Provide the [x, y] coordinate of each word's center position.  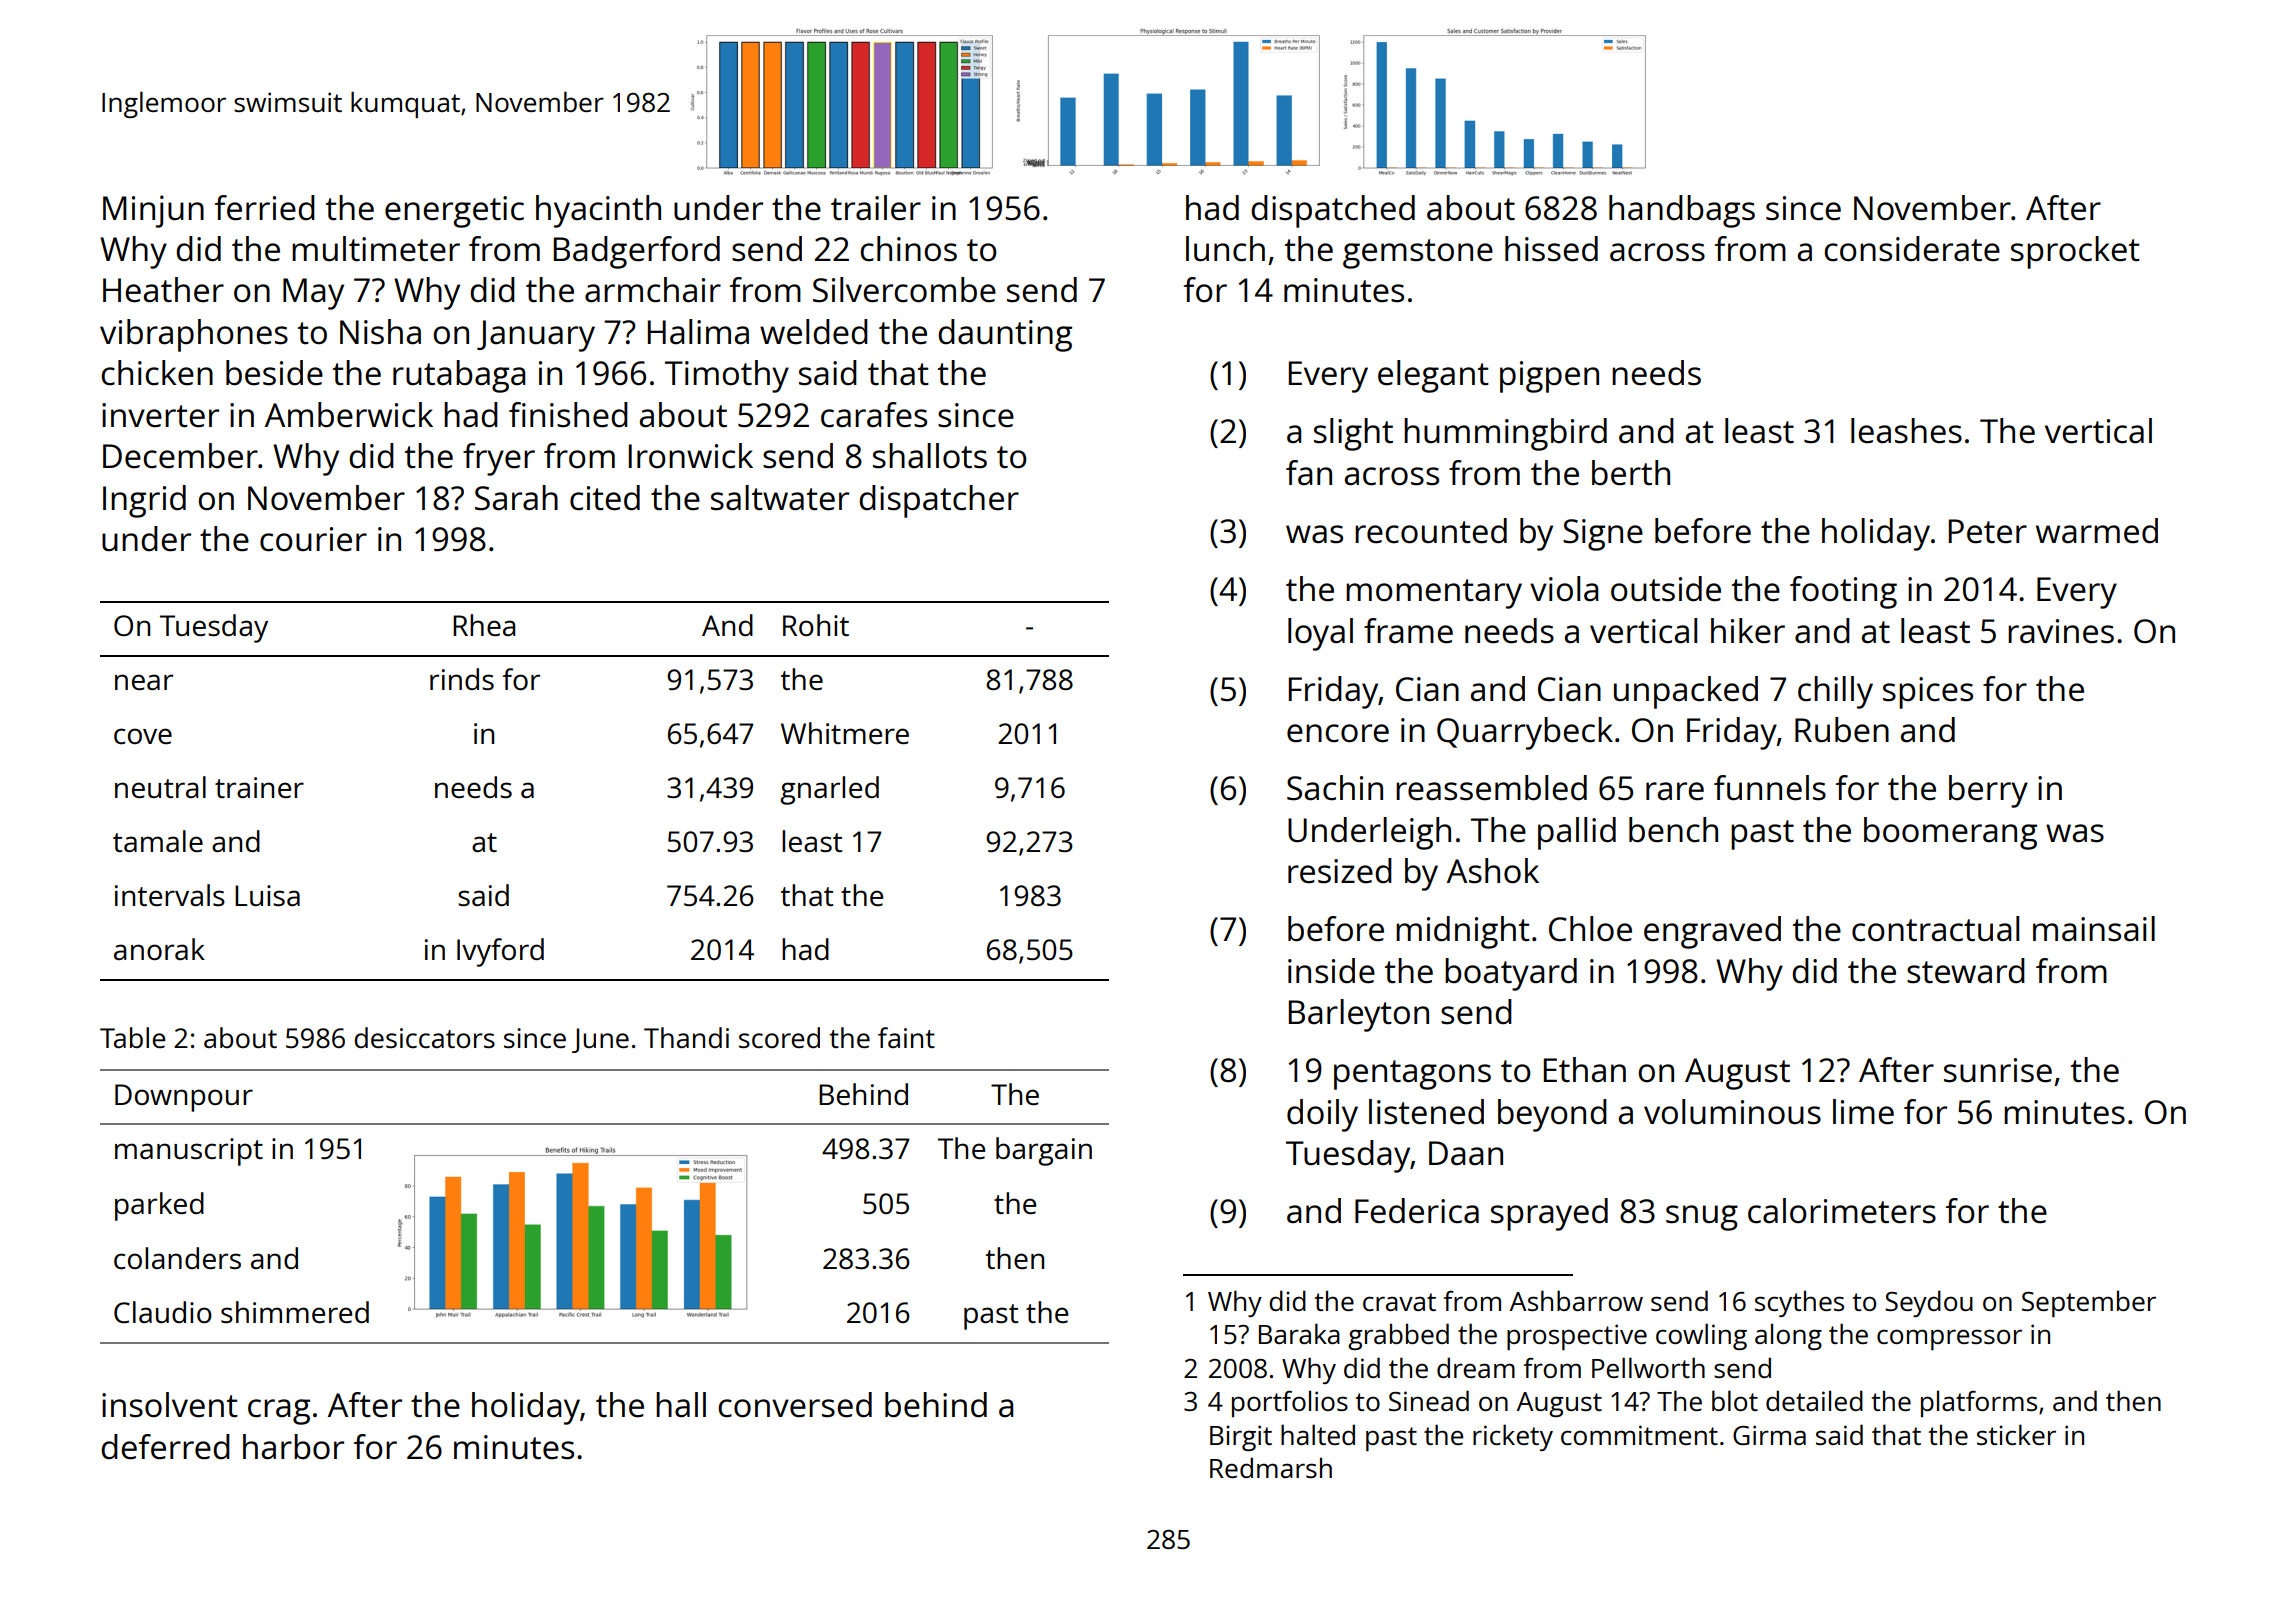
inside [1331, 971]
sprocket [2075, 252]
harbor [293, 1447]
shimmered [295, 1312]
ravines [2061, 631]
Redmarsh [1271, 1467]
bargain [1044, 1151]
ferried [265, 208]
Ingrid [144, 501]
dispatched [1333, 211]
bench [1673, 830]
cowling [1701, 1336]
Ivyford [500, 952]
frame [1408, 631]
